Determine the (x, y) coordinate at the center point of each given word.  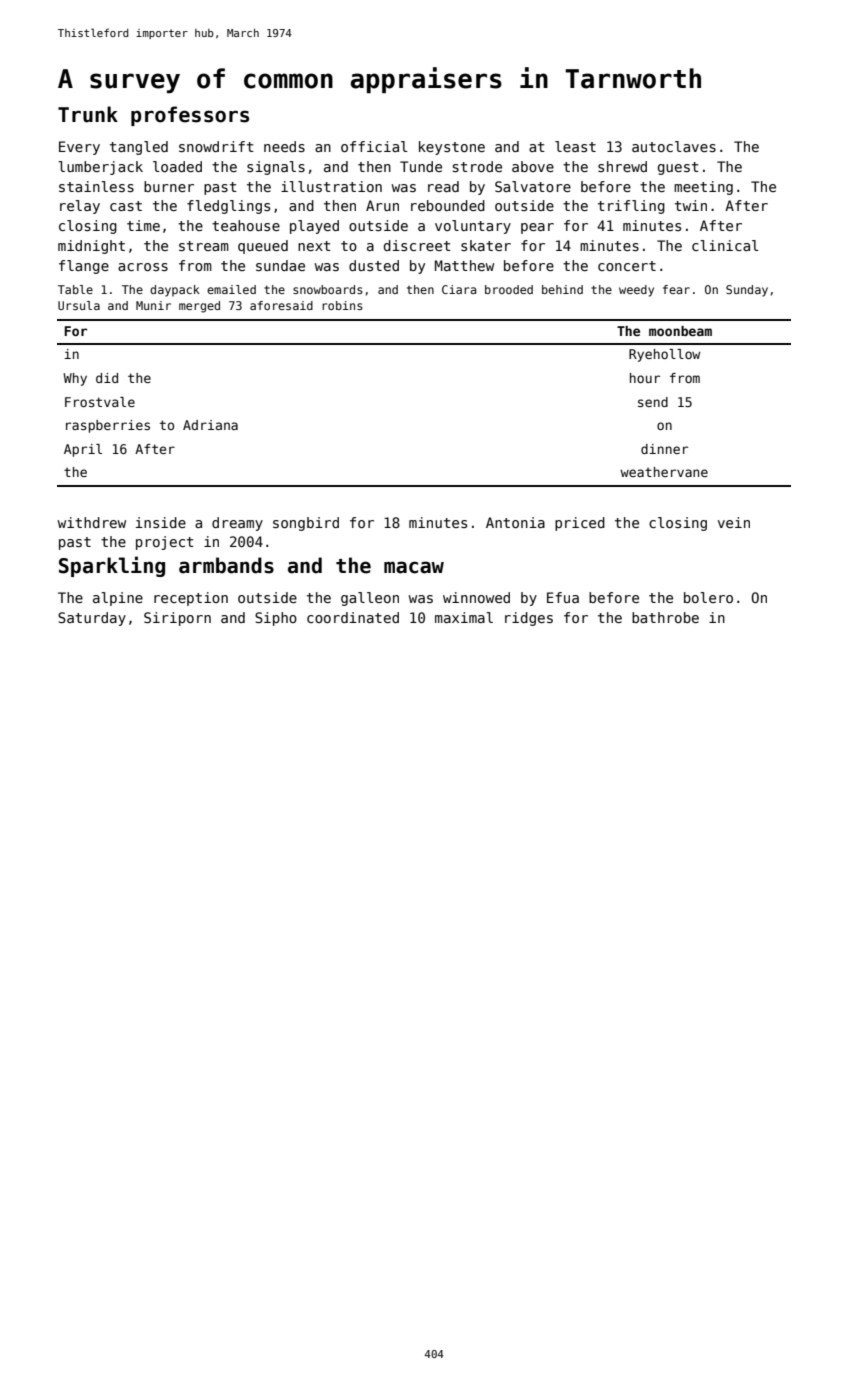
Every (79, 148)
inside (161, 522)
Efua (563, 597)
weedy (636, 291)
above (533, 166)
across (143, 267)
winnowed (476, 597)
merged (199, 307)
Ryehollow (664, 355)
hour (645, 378)
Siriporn (177, 619)
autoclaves (674, 146)
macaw (414, 567)
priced (580, 524)
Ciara (459, 289)
